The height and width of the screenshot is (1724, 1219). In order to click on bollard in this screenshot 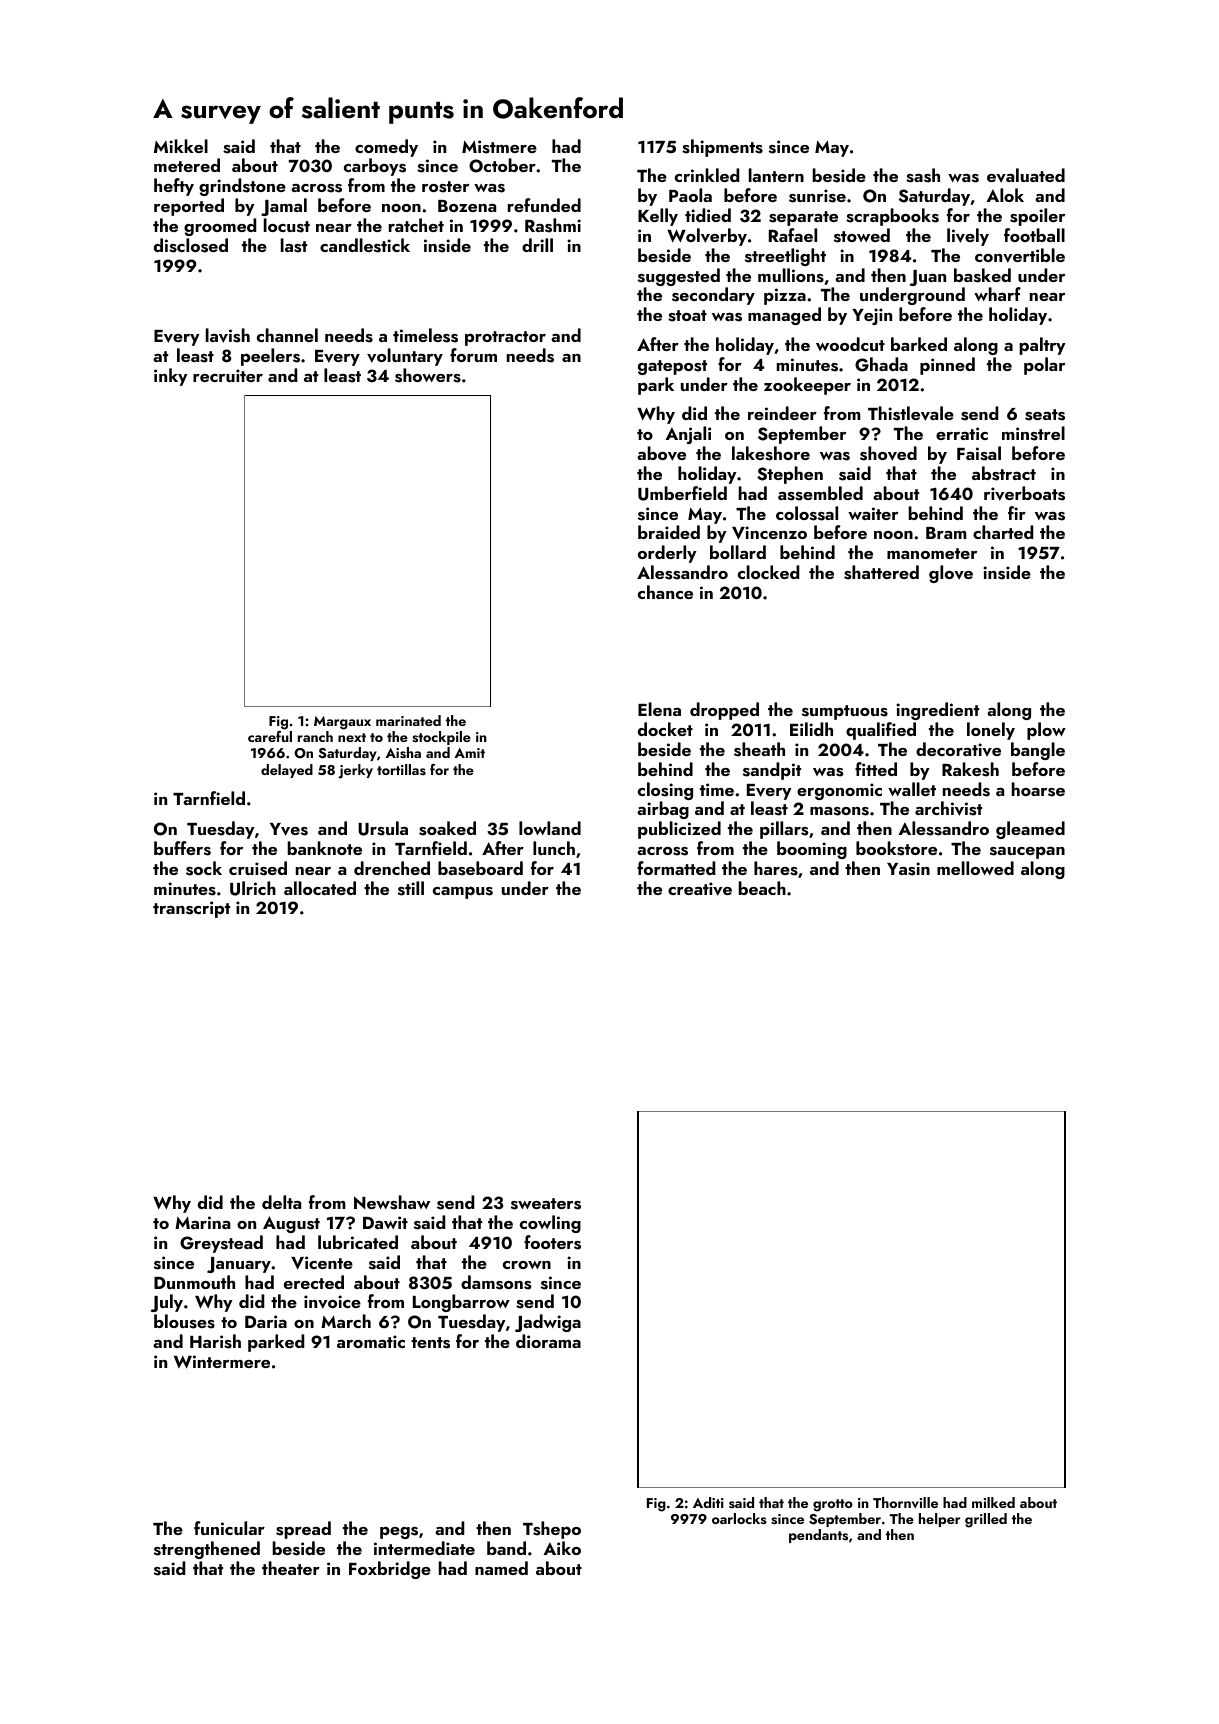, I will do `click(738, 552)`.
